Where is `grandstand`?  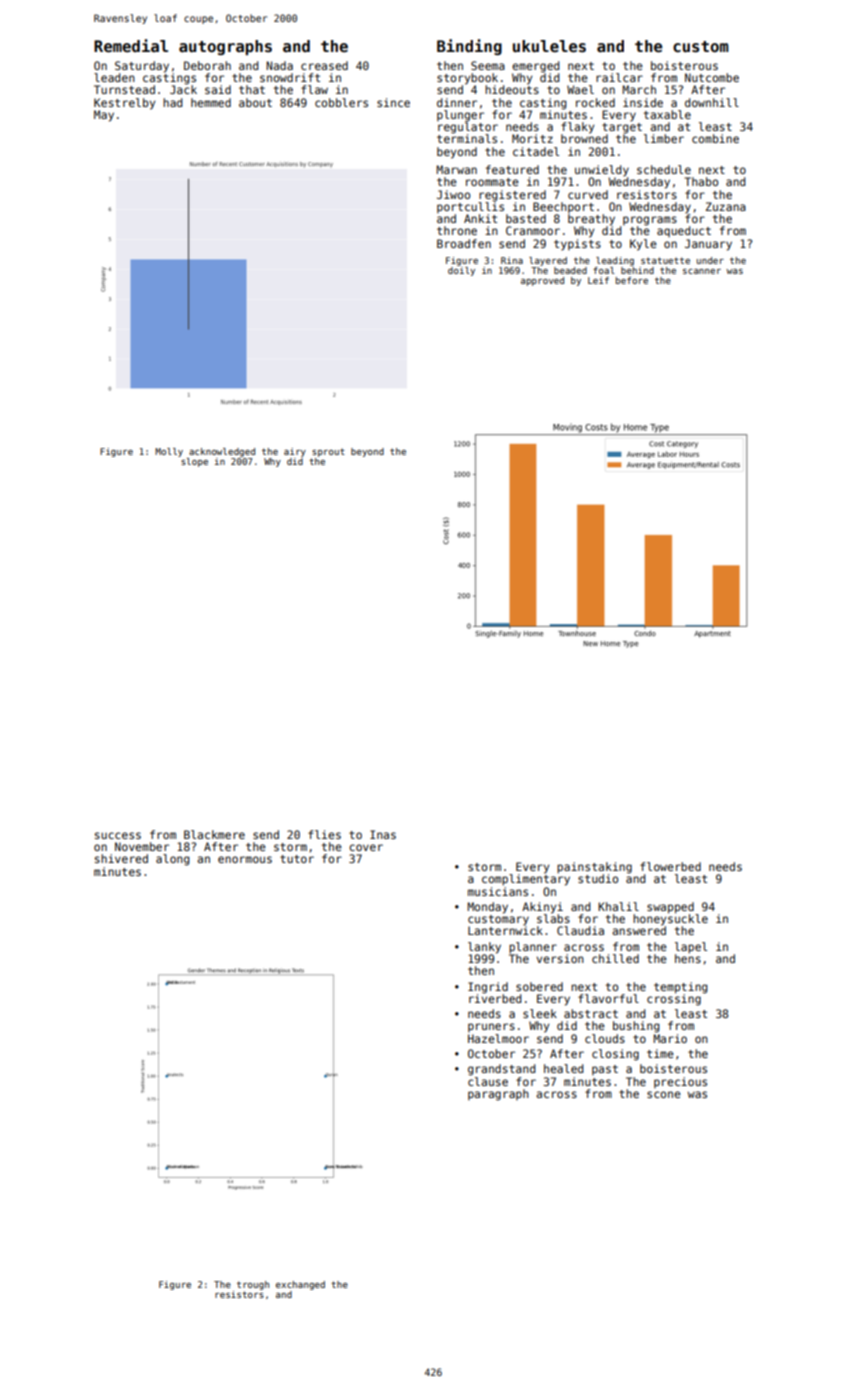
grandstand is located at coordinates (502, 1070).
